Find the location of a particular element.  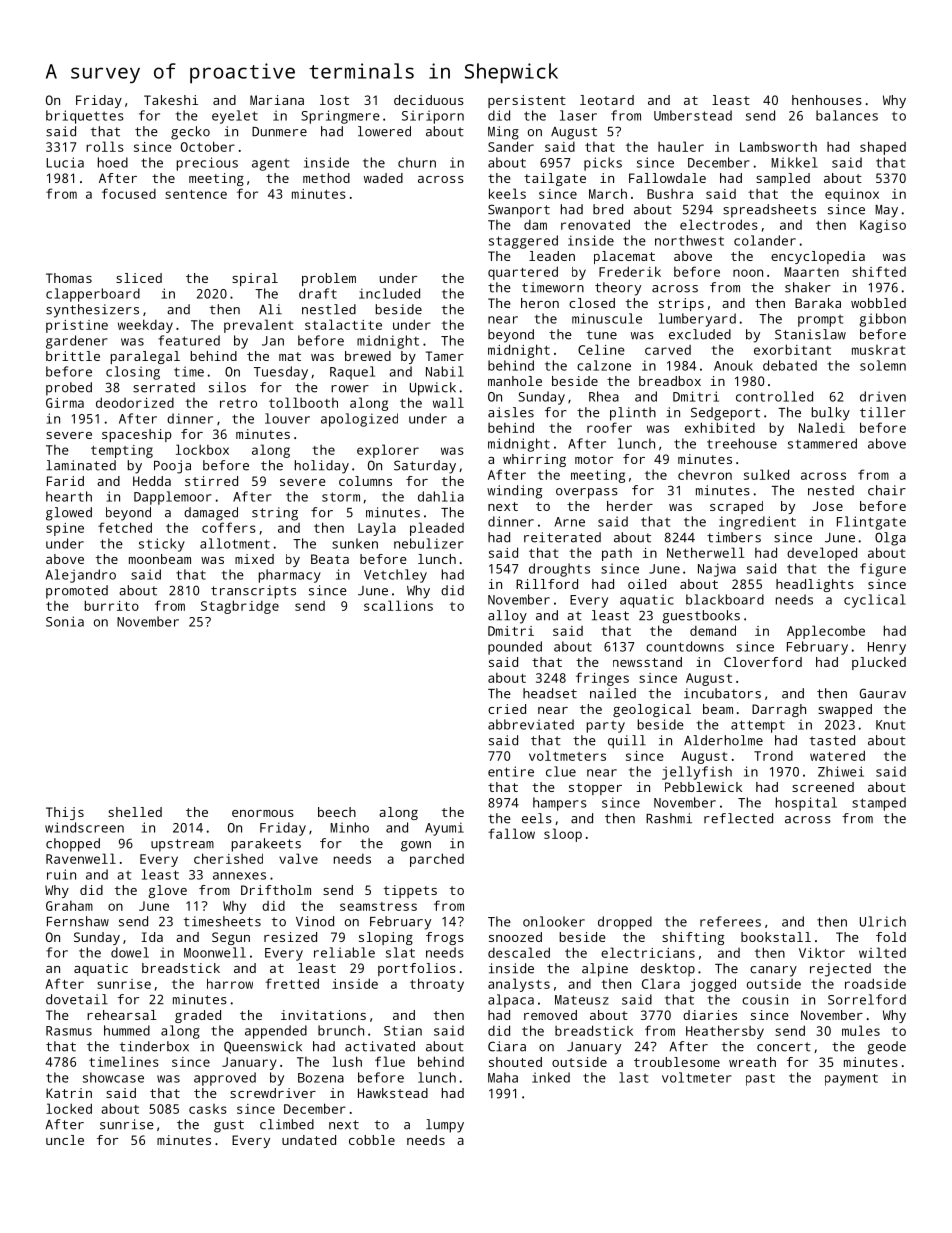

henhouses is located at coordinates (827, 100).
